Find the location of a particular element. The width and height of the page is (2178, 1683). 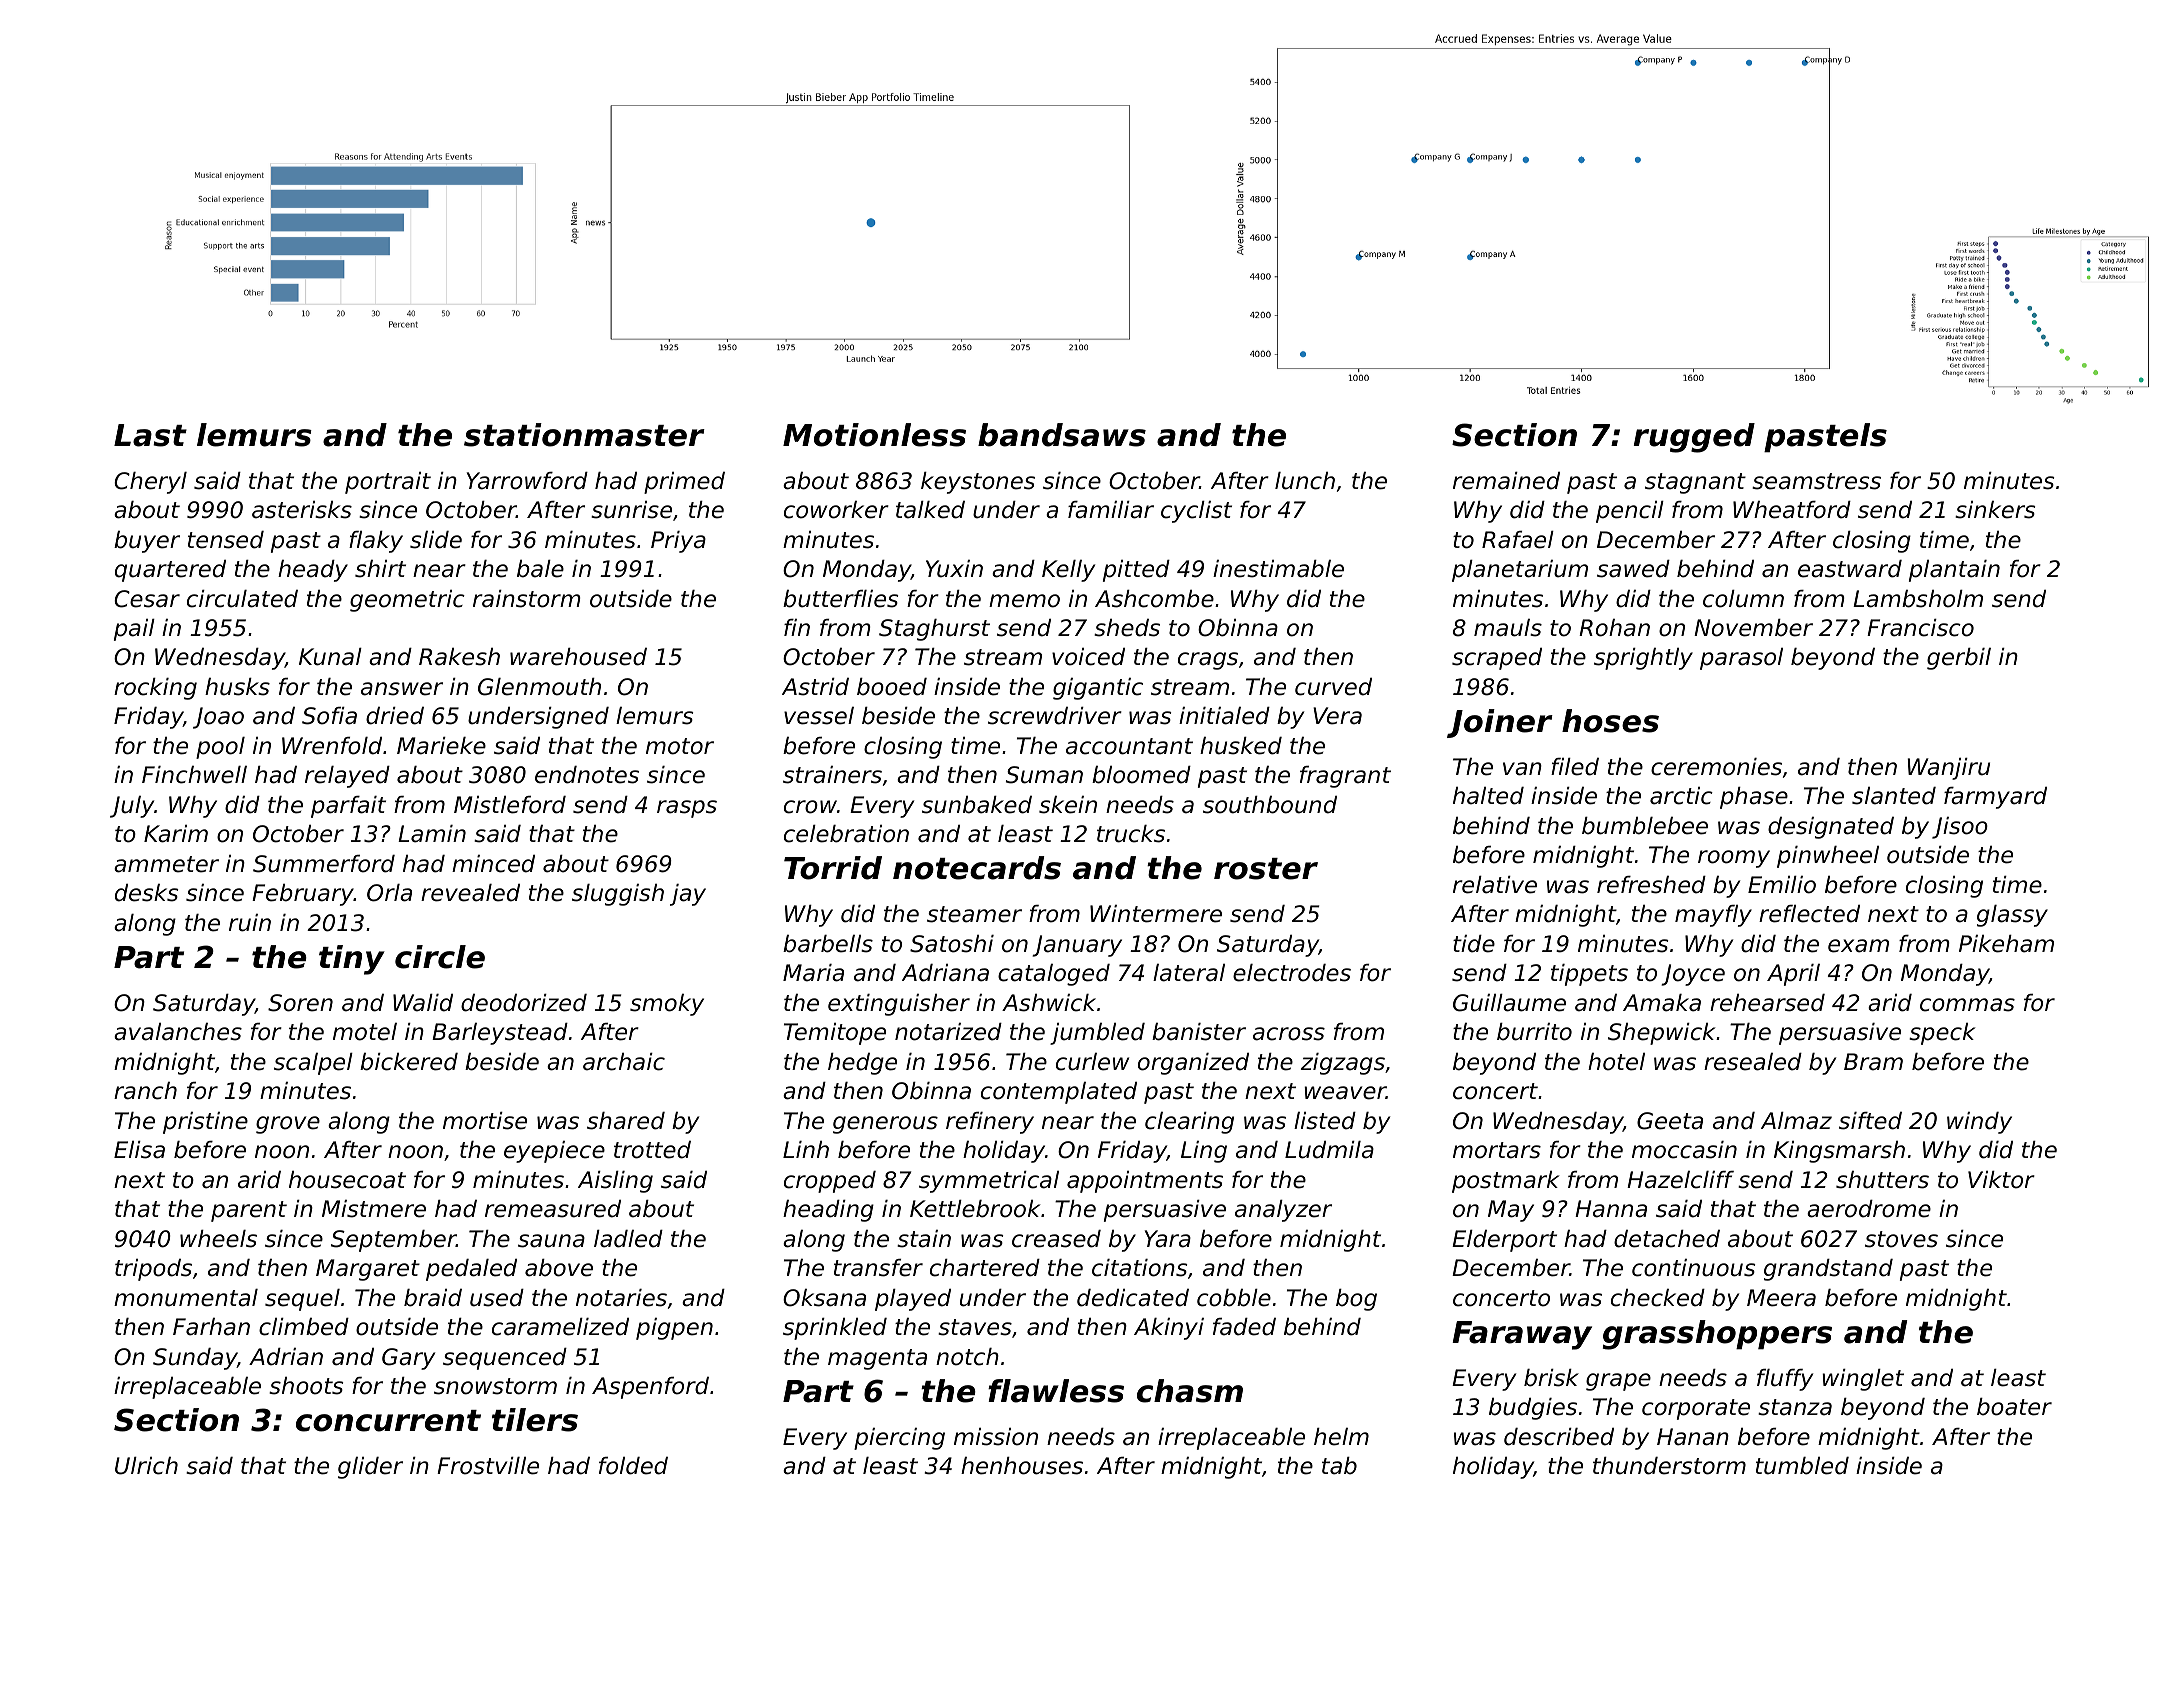

notarized is located at coordinates (948, 1032).
